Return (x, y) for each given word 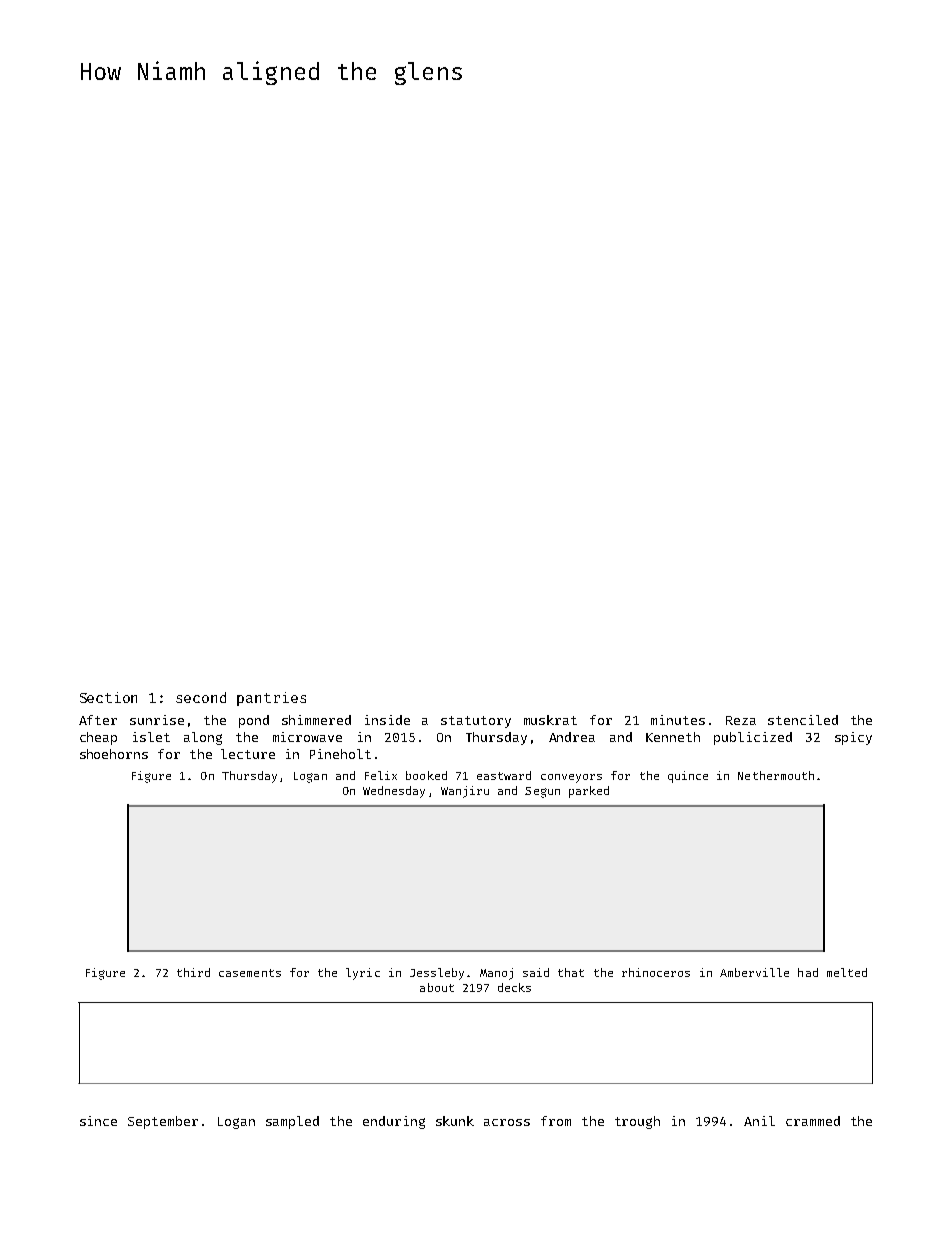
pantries (271, 699)
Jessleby (437, 974)
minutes (678, 720)
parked (589, 792)
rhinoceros (656, 972)
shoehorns (114, 754)
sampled (292, 1122)
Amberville (754, 972)
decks (514, 987)
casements (250, 973)
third (193, 972)
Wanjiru (465, 792)
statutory (476, 722)
